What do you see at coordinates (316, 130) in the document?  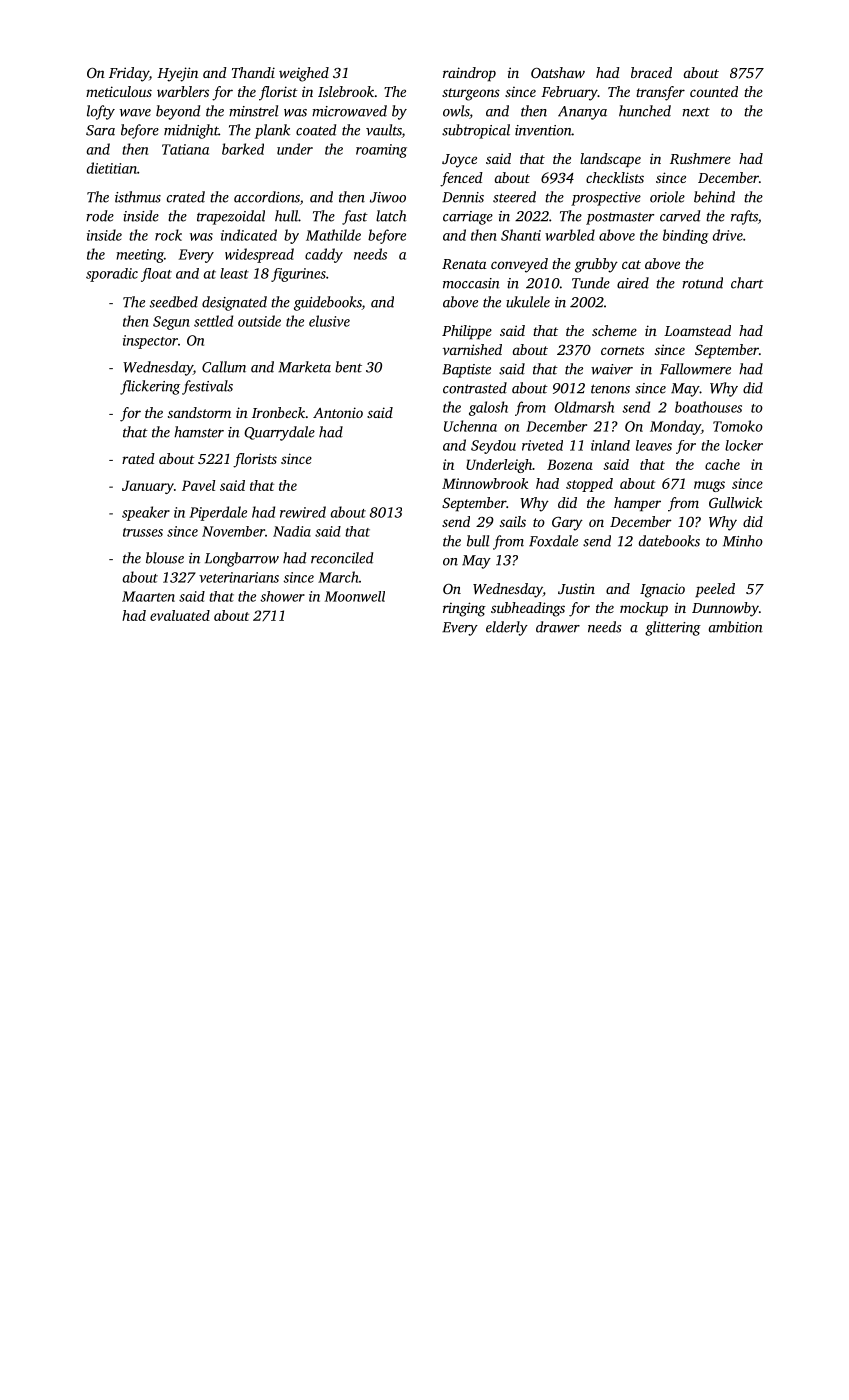 I see `coated` at bounding box center [316, 130].
